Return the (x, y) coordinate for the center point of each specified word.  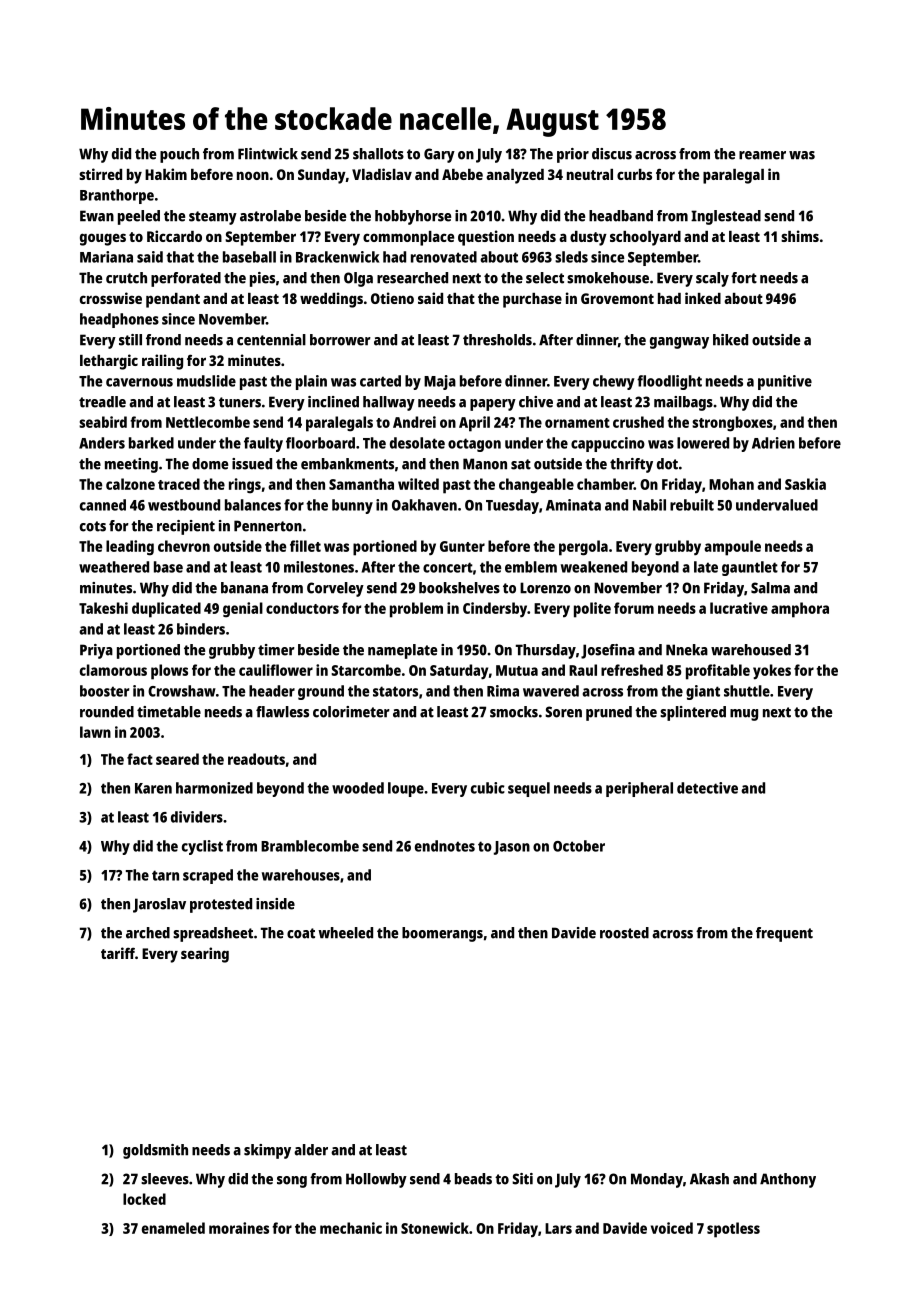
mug (744, 715)
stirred (100, 174)
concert (448, 567)
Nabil (649, 505)
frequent (784, 934)
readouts (256, 759)
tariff (118, 953)
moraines (239, 1228)
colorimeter (351, 712)
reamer (762, 155)
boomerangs (442, 934)
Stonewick (435, 1228)
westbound (184, 505)
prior (573, 155)
